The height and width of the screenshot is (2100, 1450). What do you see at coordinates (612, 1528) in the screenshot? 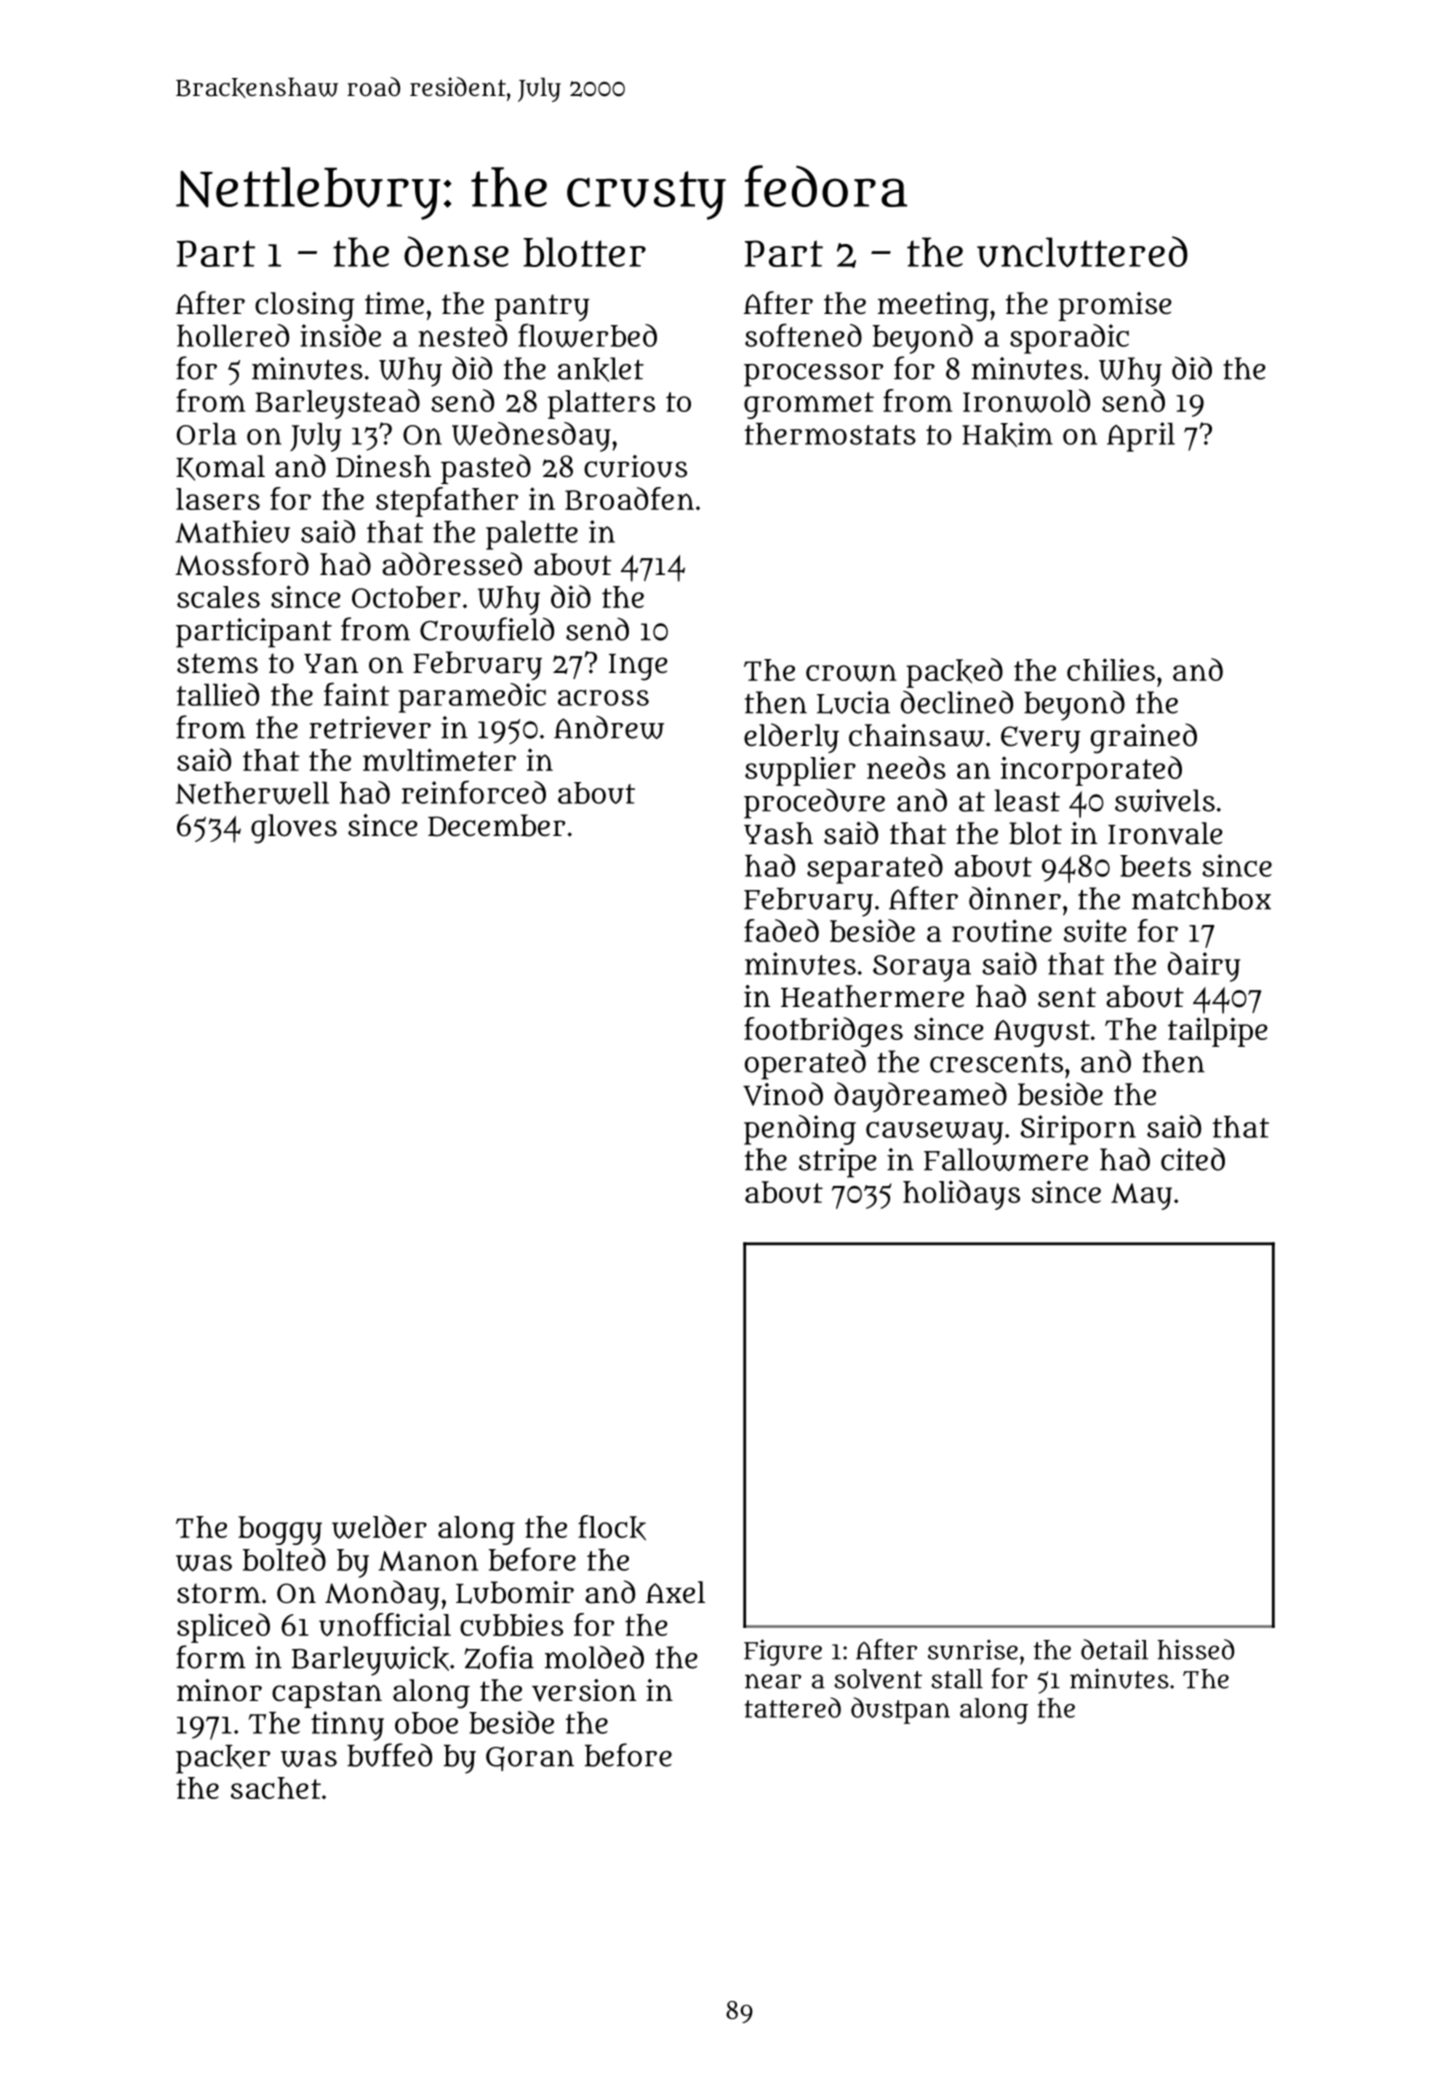
I see `flock` at bounding box center [612, 1528].
